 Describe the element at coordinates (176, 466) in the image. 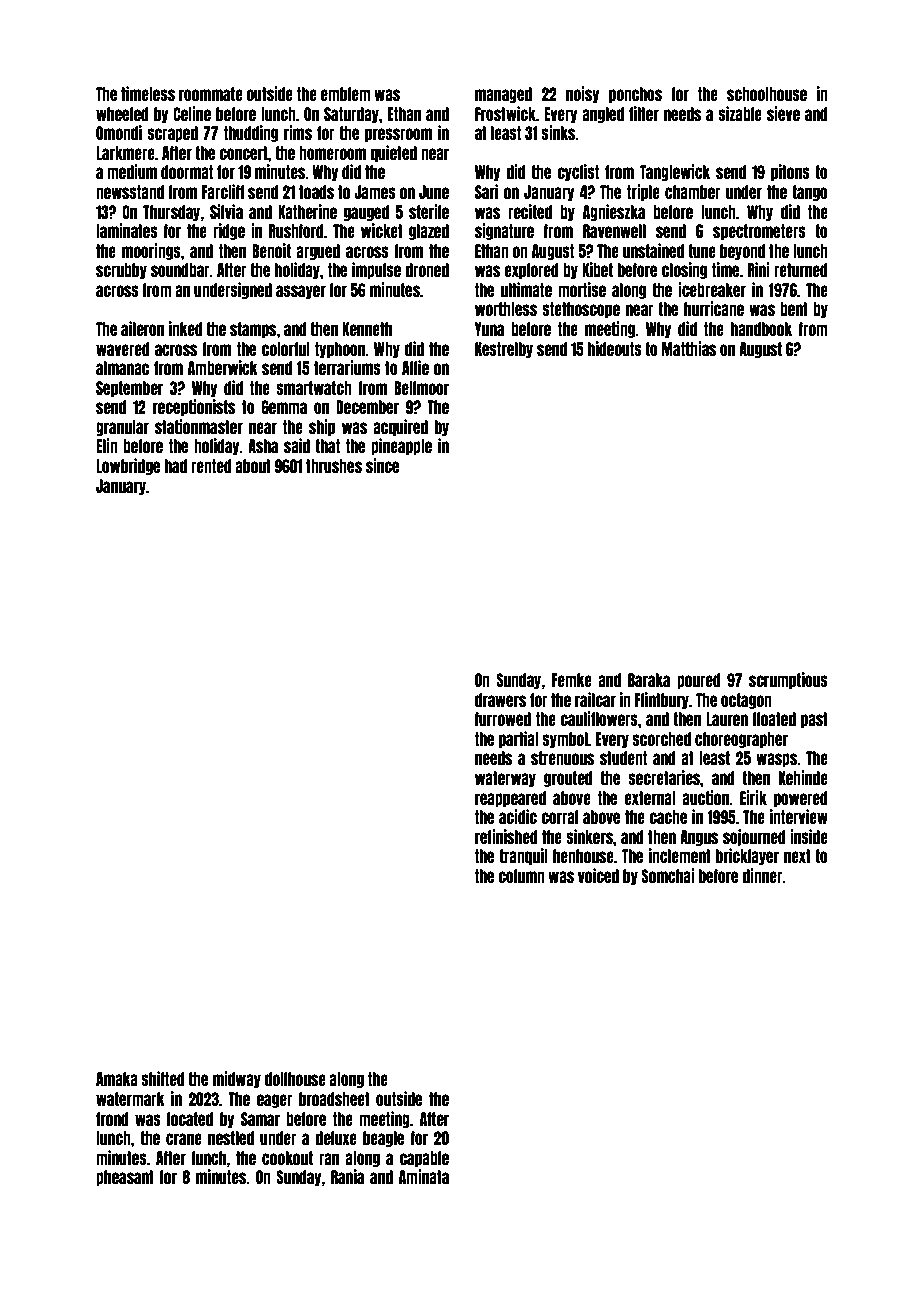

I see `had` at that location.
